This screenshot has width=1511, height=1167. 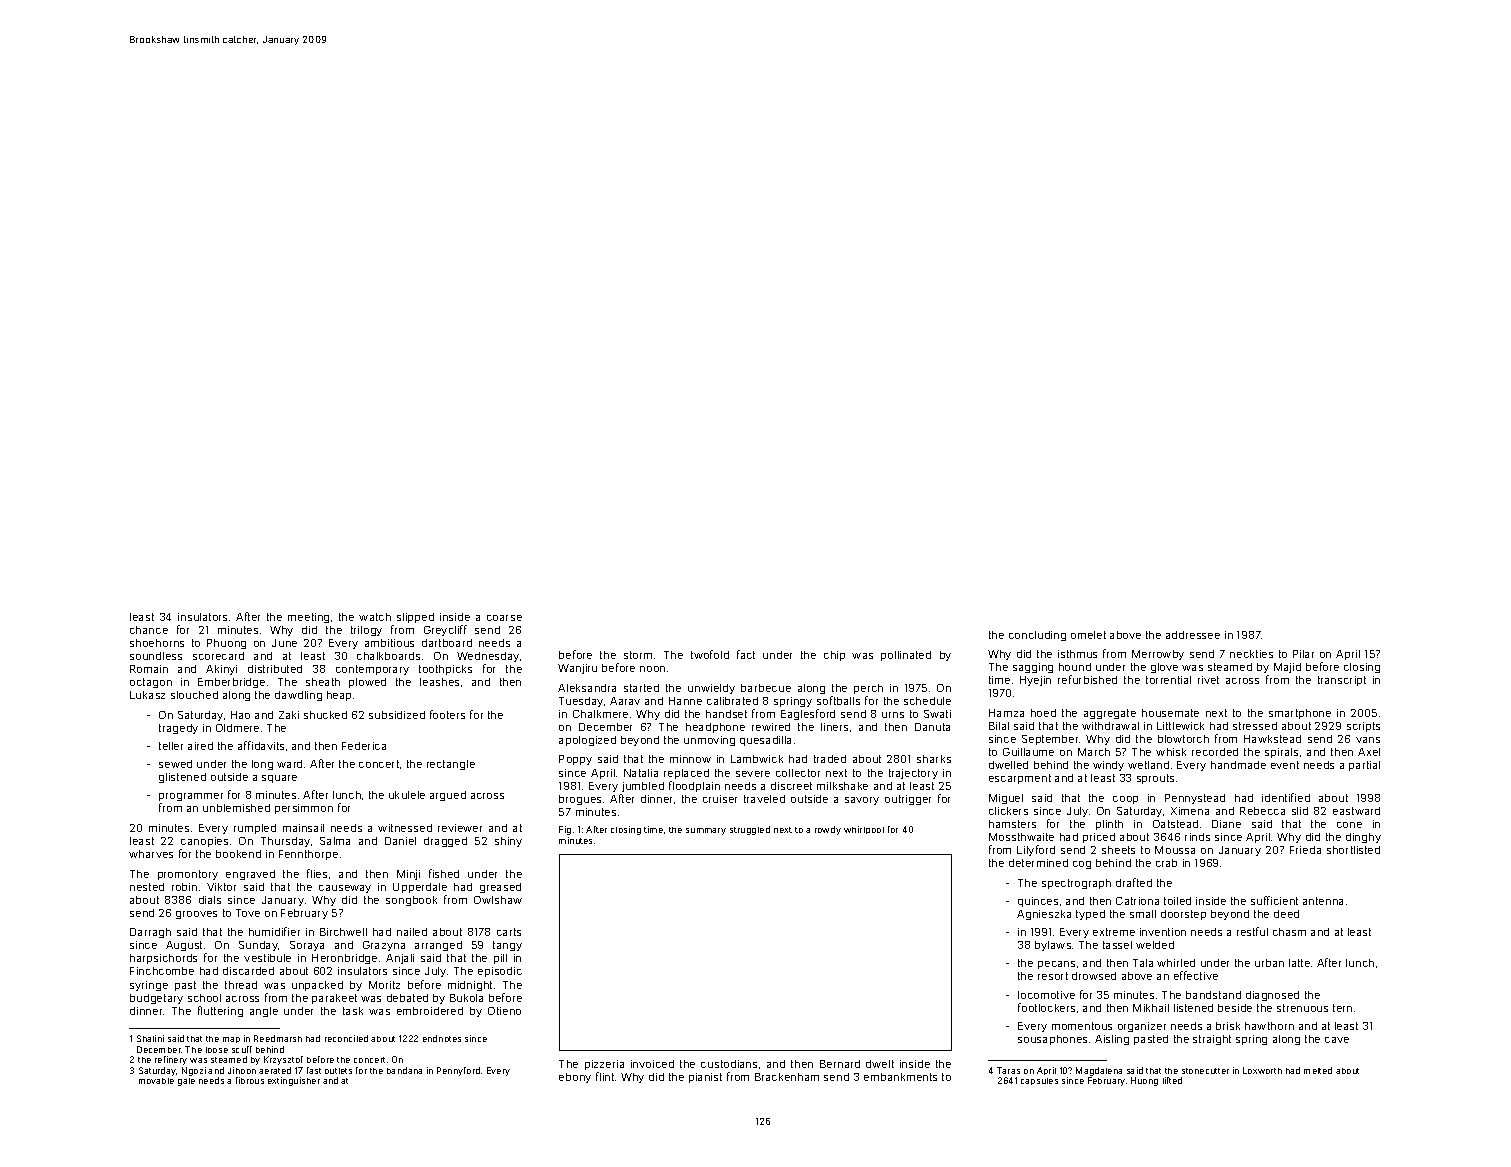 I want to click on sewed, so click(x=175, y=764).
